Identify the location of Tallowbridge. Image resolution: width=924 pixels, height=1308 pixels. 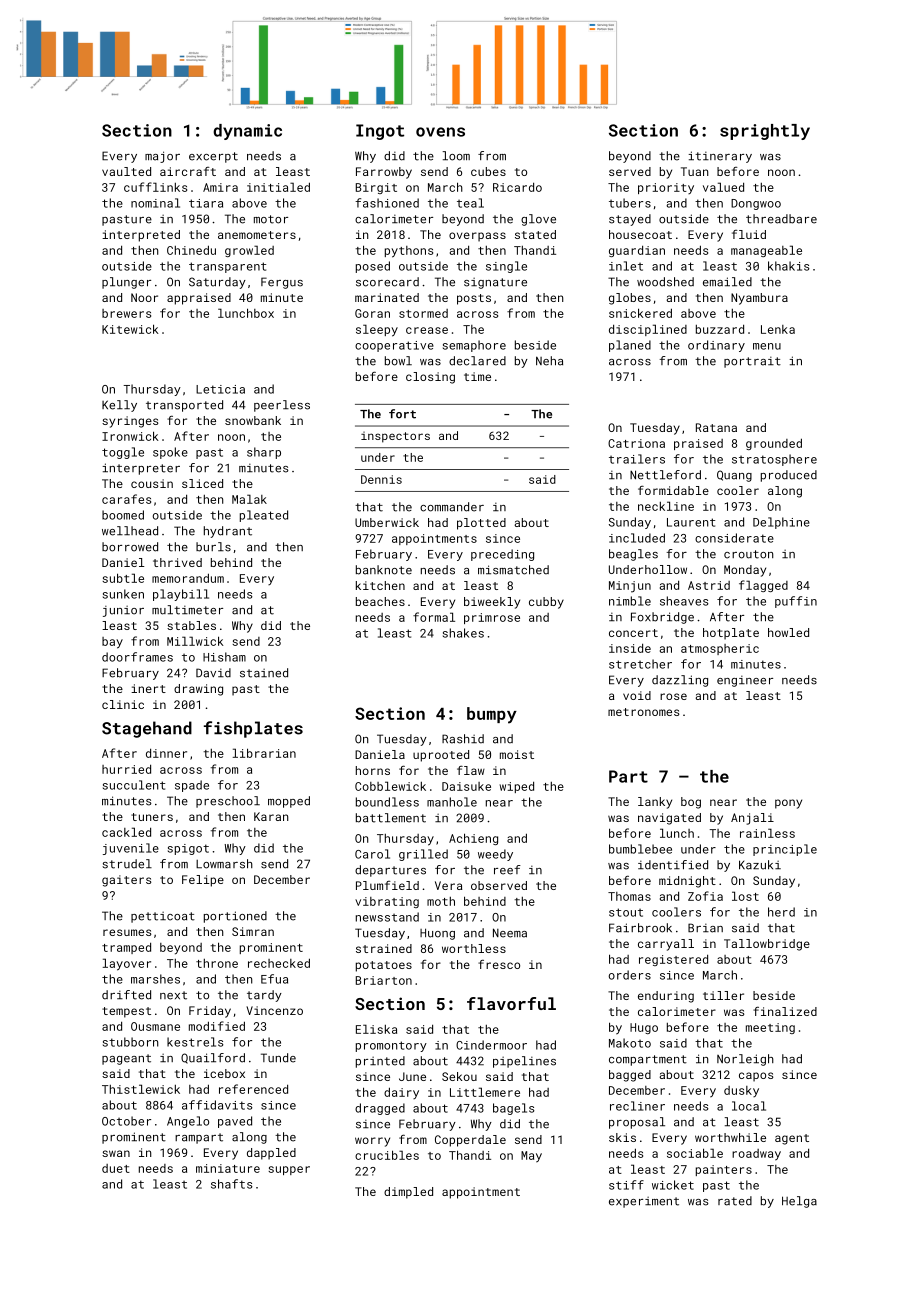
(767, 945).
